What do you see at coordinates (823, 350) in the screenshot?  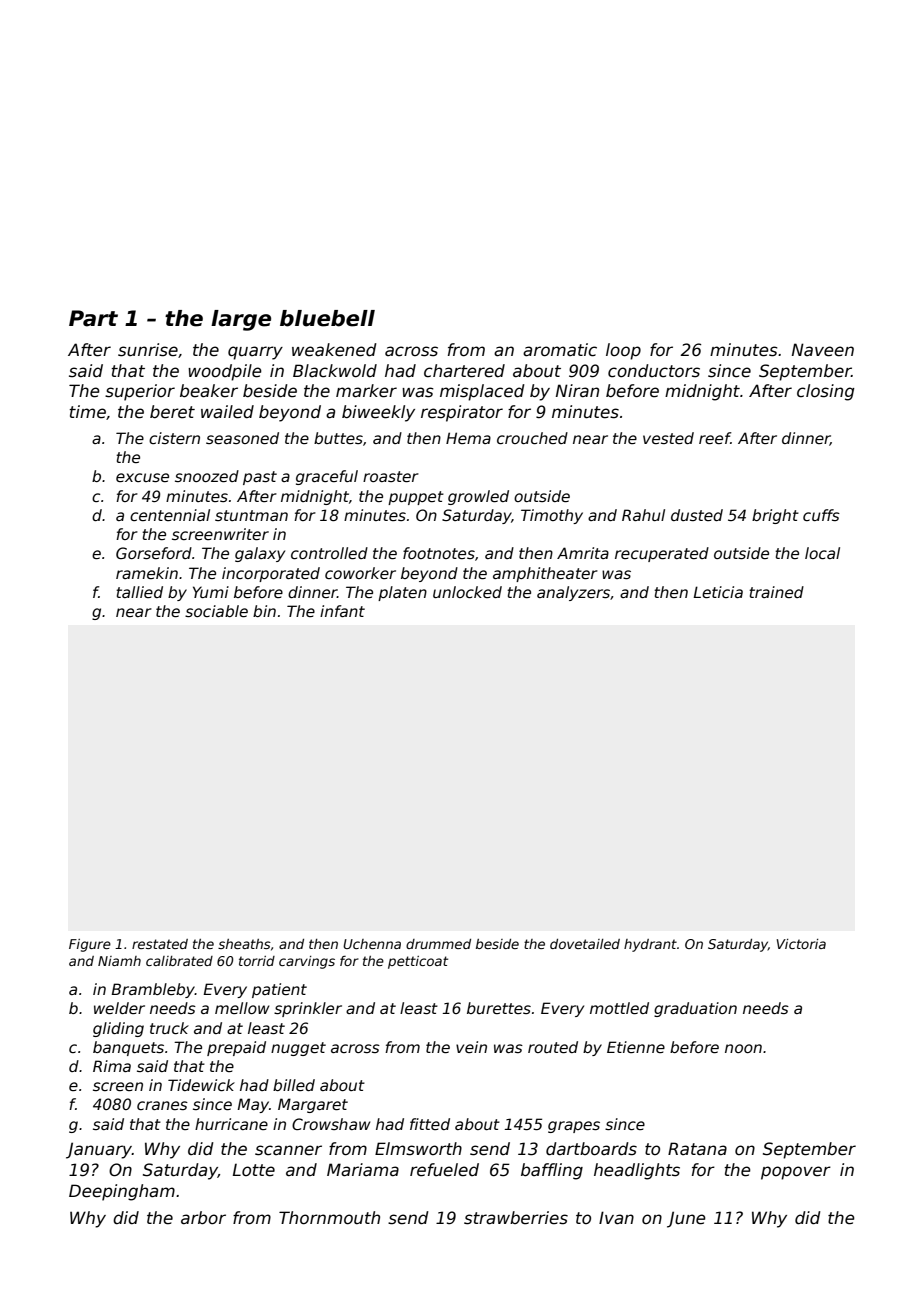 I see `Naveen` at bounding box center [823, 350].
